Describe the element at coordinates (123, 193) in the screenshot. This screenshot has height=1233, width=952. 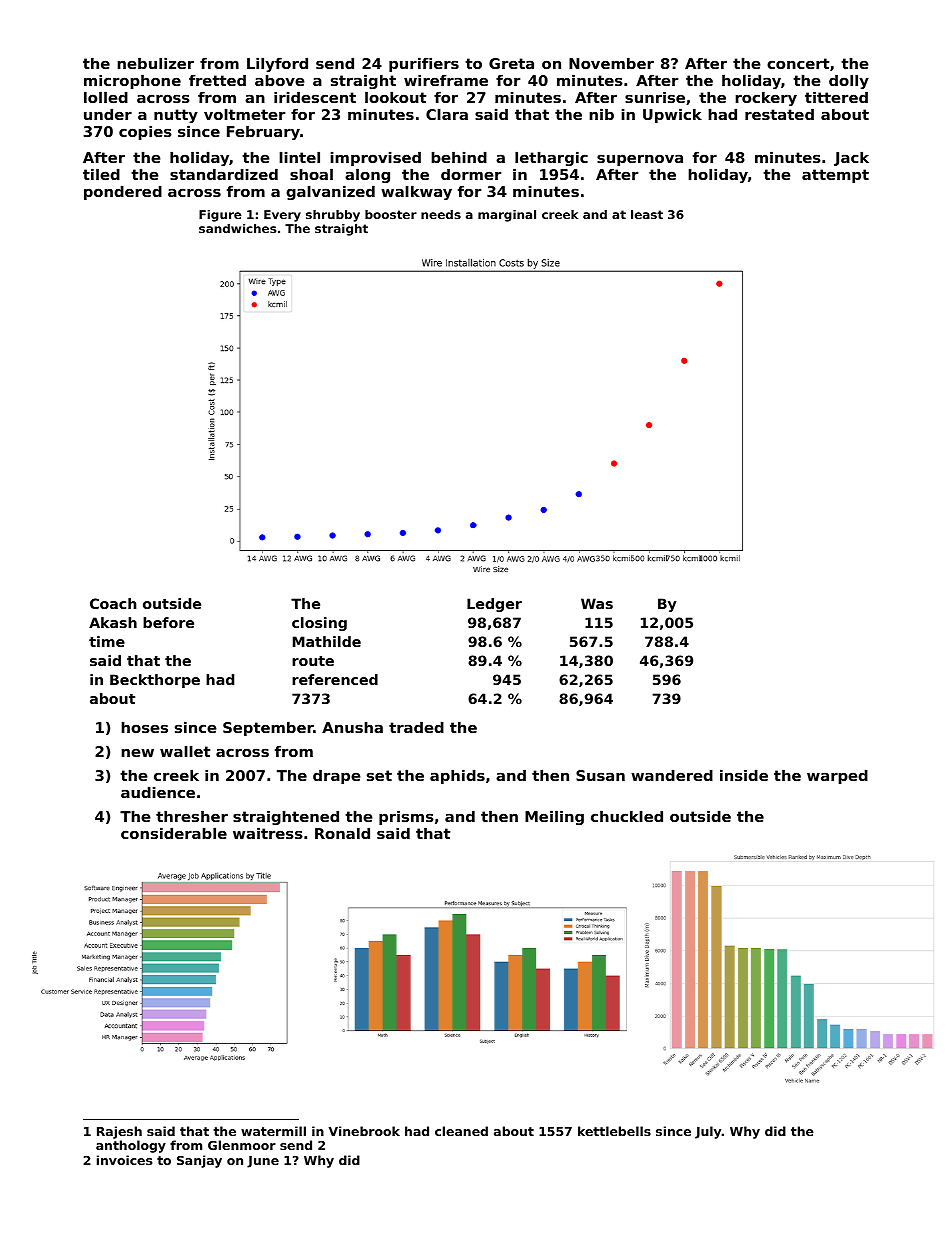
I see `pondered` at that location.
